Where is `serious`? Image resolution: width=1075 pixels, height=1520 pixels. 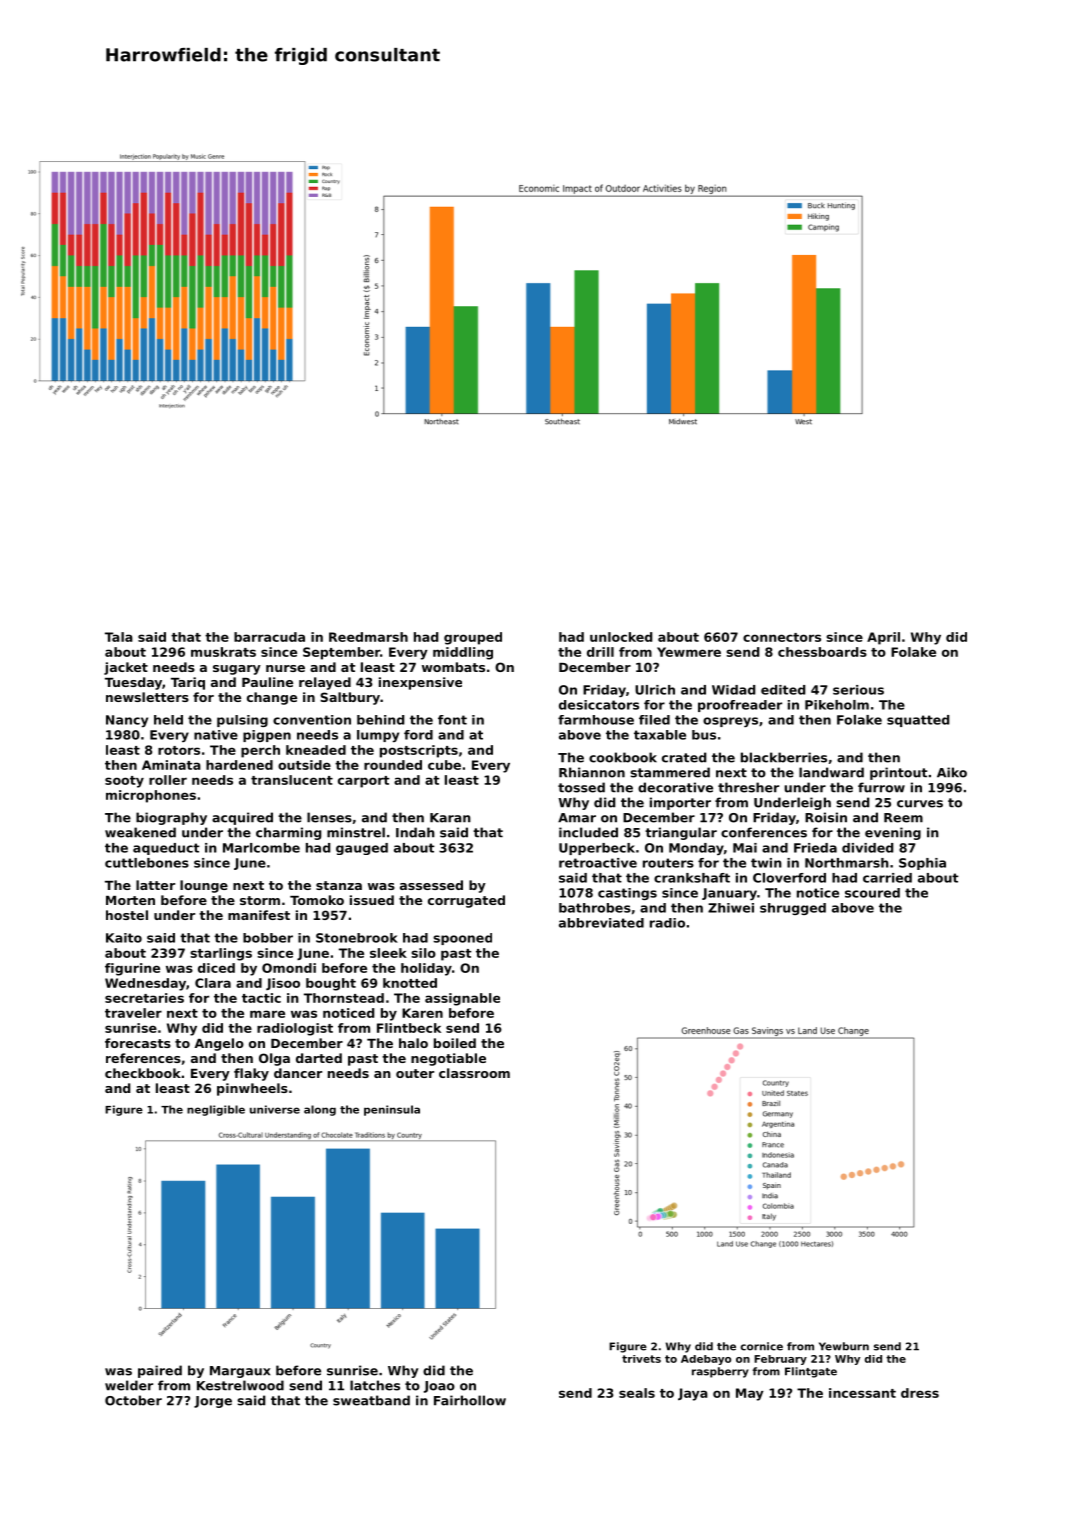 serious is located at coordinates (858, 690).
